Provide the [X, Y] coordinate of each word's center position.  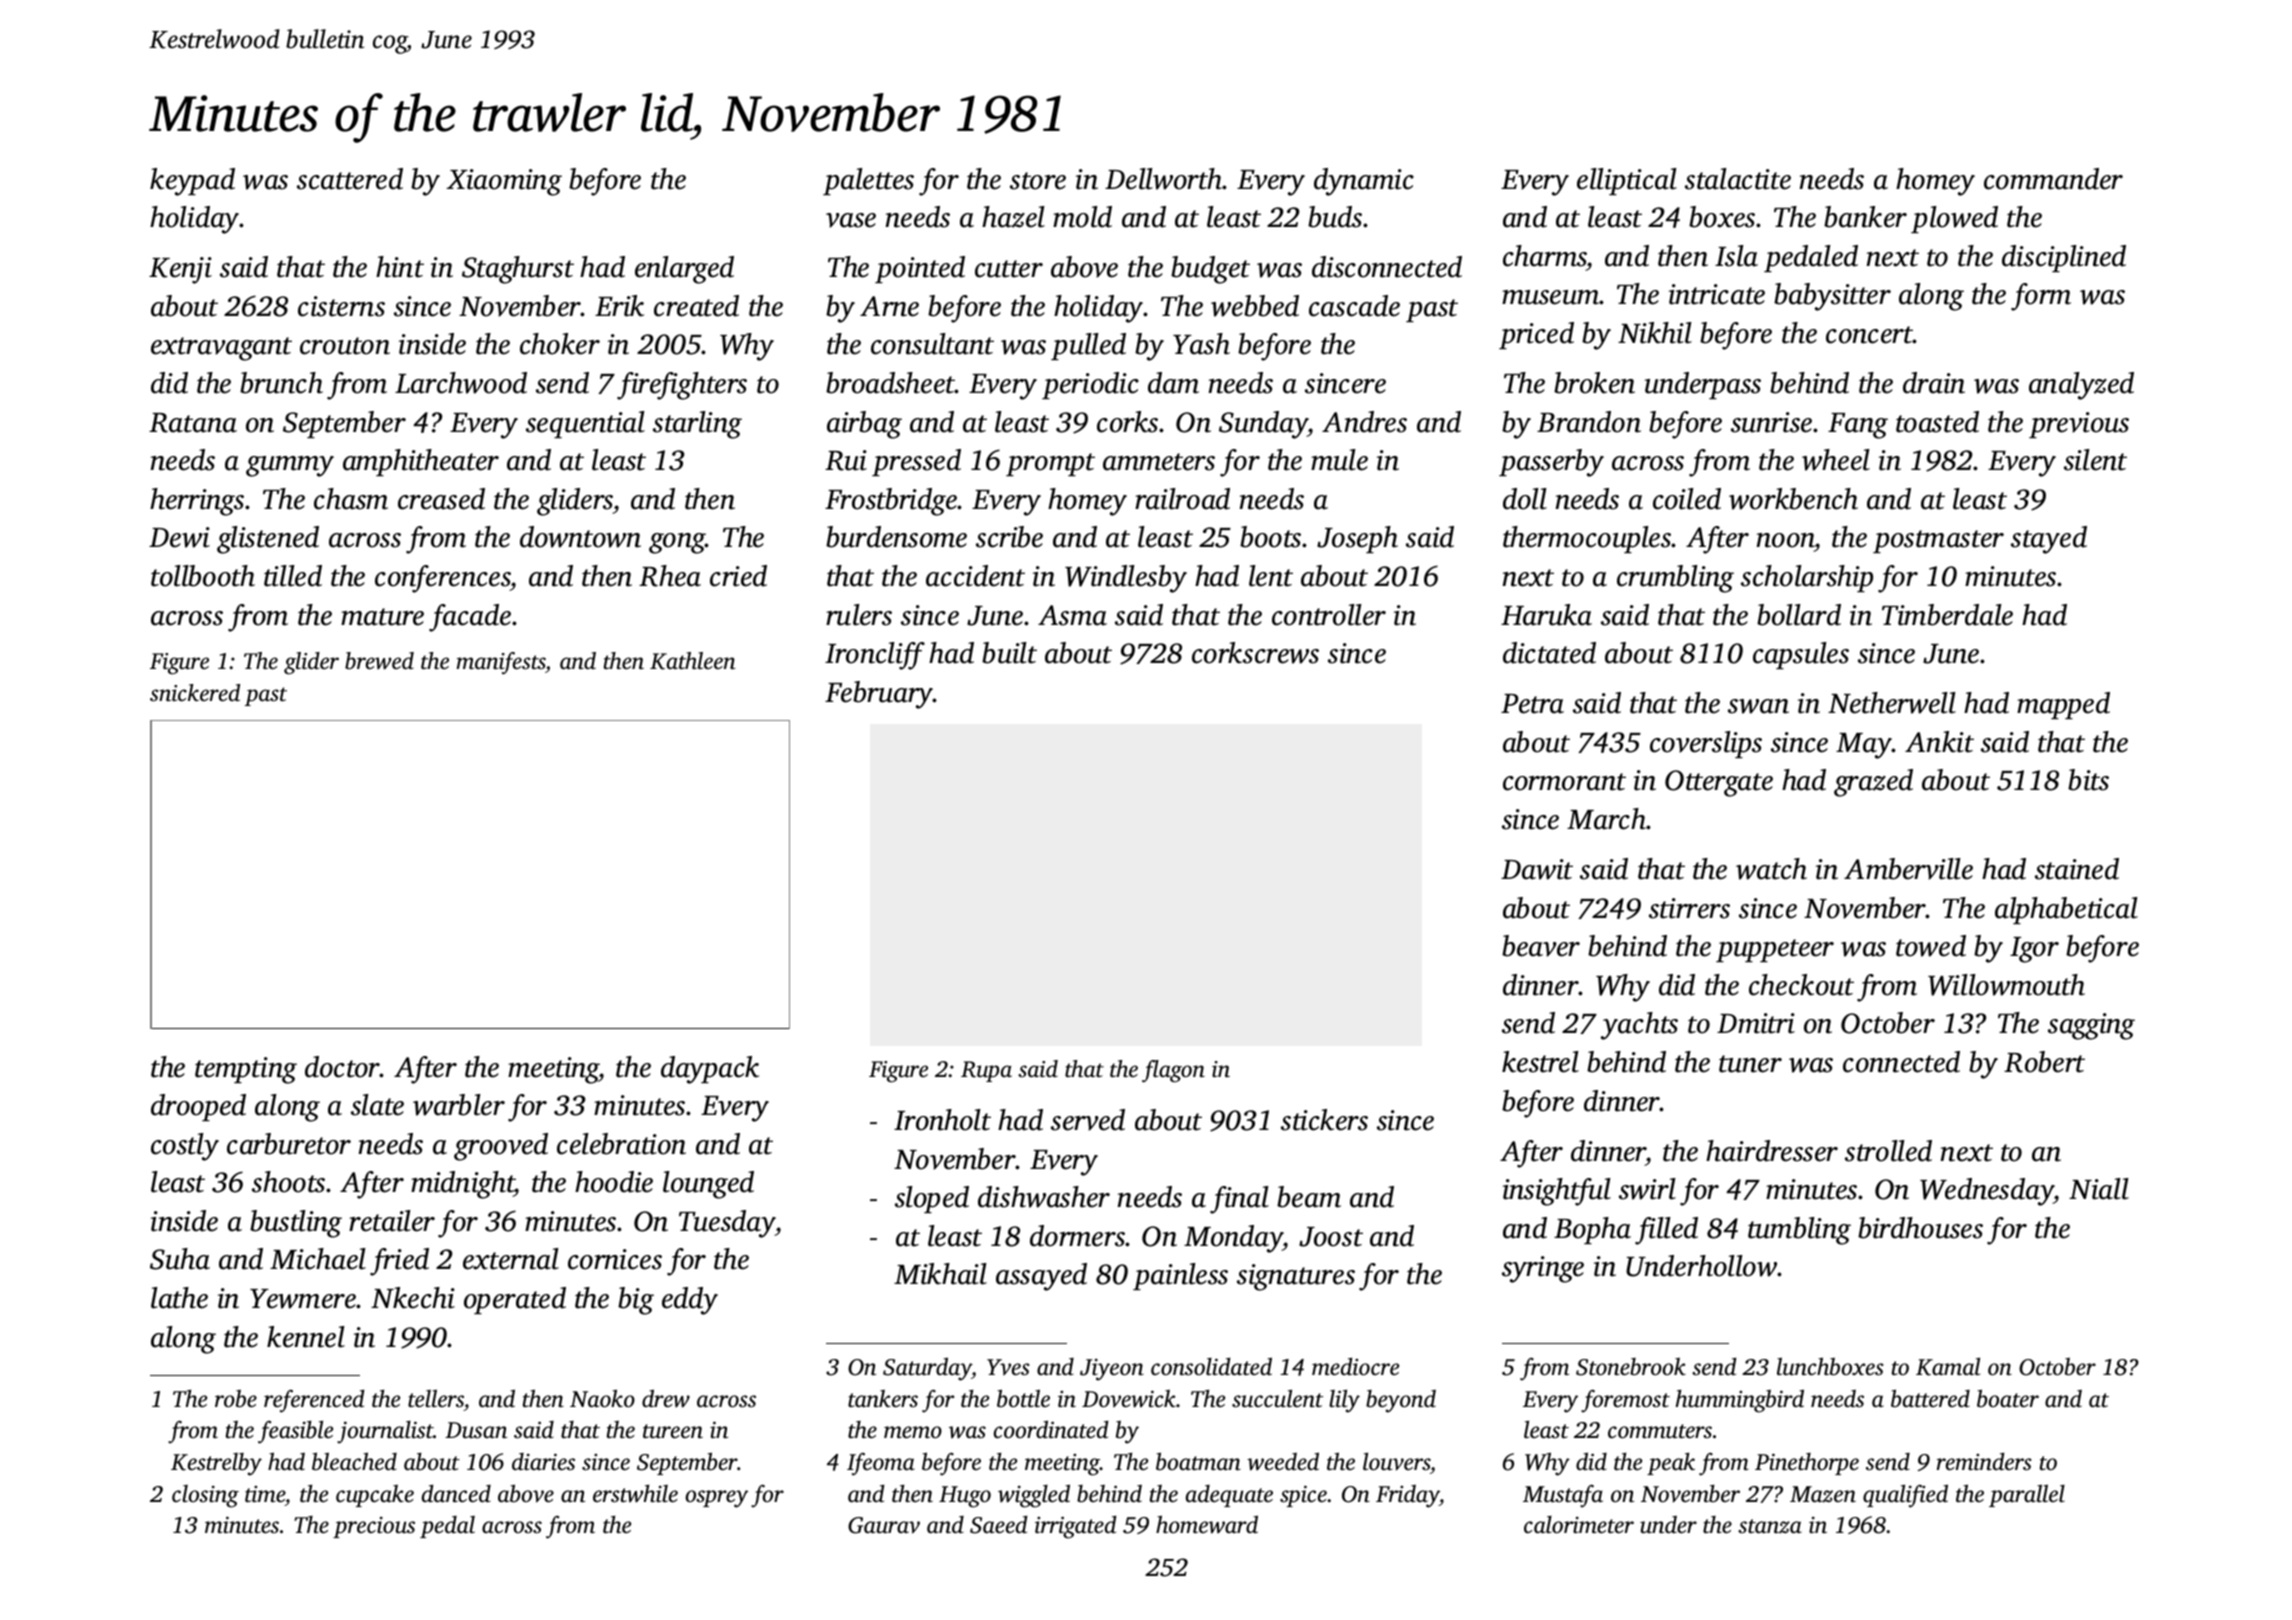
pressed [916, 462]
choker [560, 344]
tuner [1750, 1064]
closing [205, 1496]
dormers [1078, 1236]
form [2041, 297]
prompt [1050, 464]
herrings [197, 502]
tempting [246, 1070]
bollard [1799, 615]
